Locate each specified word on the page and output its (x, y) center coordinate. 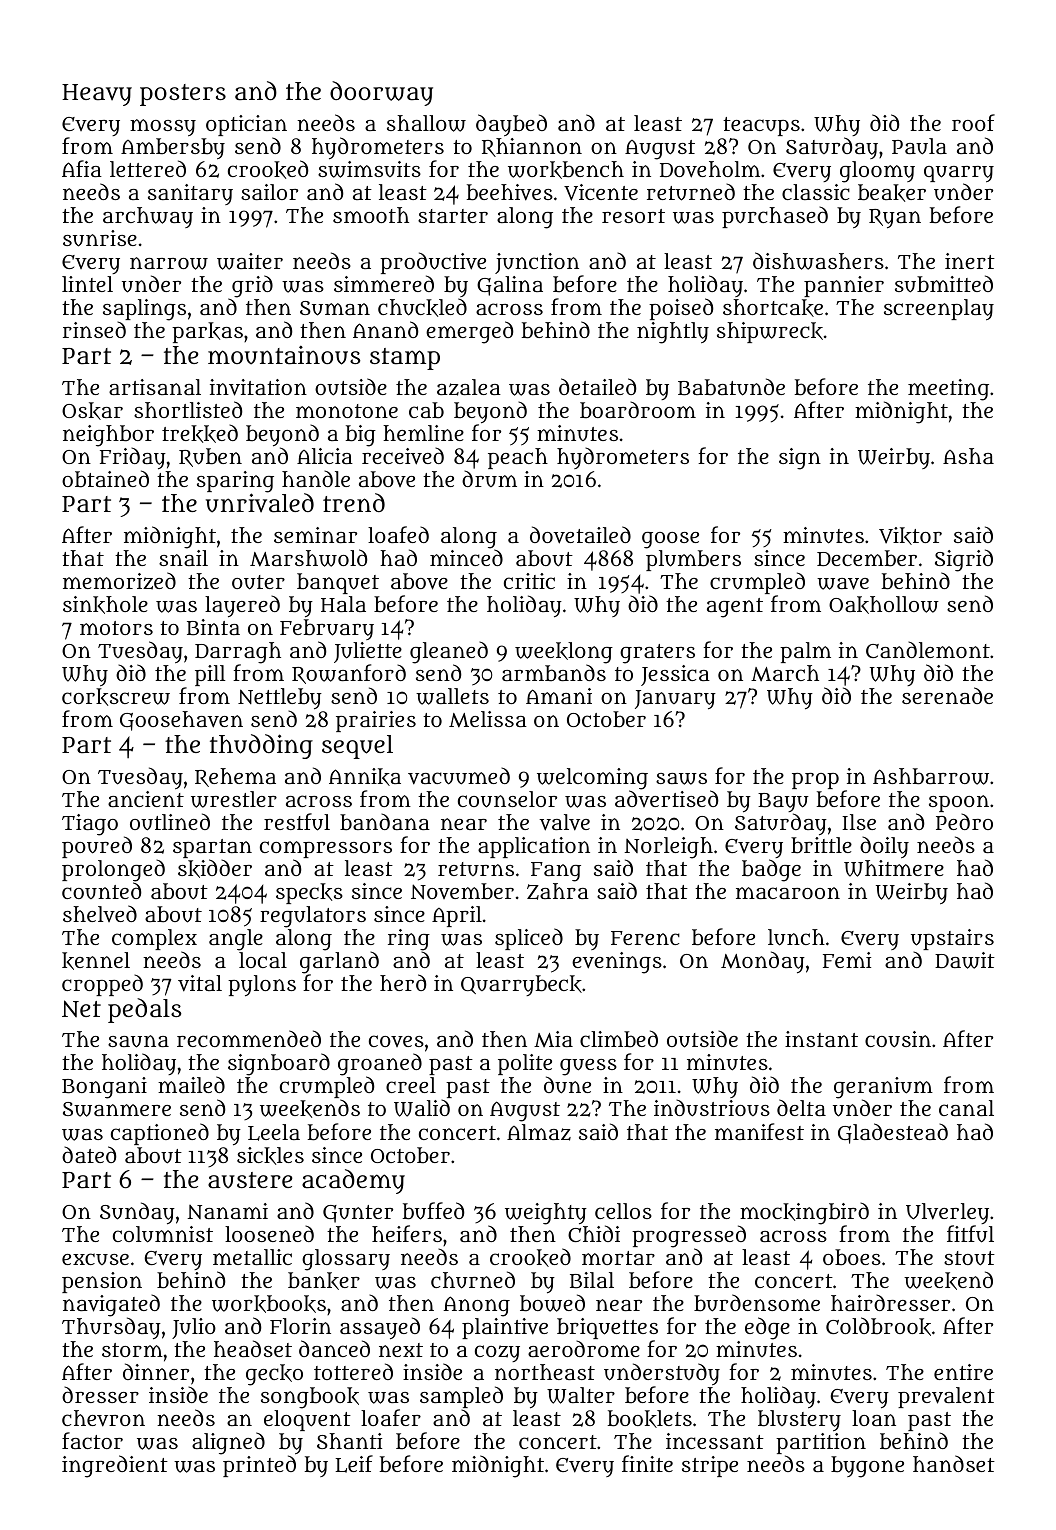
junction (537, 263)
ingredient (115, 1466)
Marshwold (308, 558)
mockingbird (804, 1213)
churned (473, 1280)
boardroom (638, 409)
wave (843, 584)
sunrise (100, 238)
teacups (761, 126)
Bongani (104, 1088)
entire (963, 1372)
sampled (461, 1398)
